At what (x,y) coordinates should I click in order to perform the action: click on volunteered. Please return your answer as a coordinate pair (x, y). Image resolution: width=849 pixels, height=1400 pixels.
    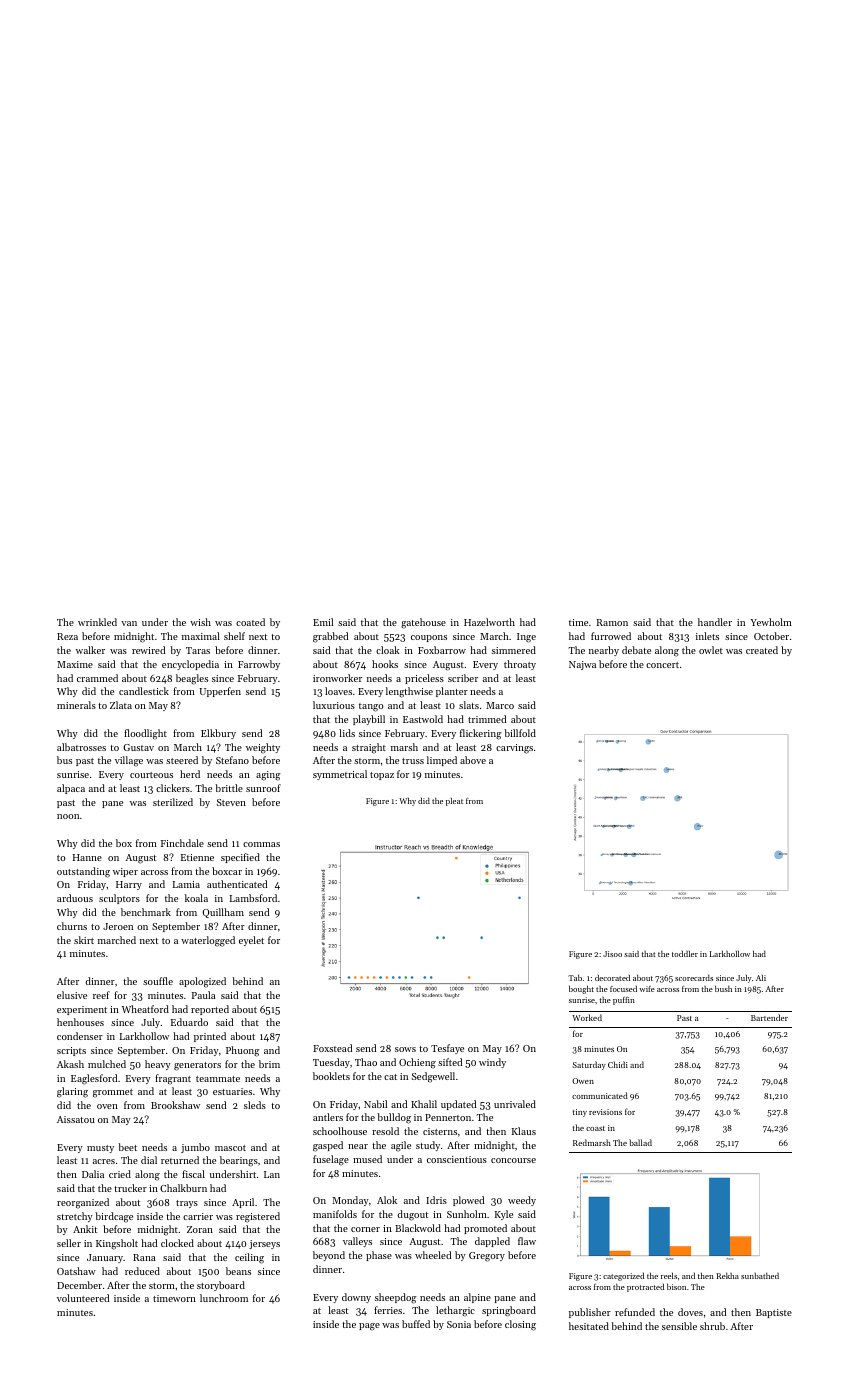
    Looking at the image, I should click on (83, 1298).
